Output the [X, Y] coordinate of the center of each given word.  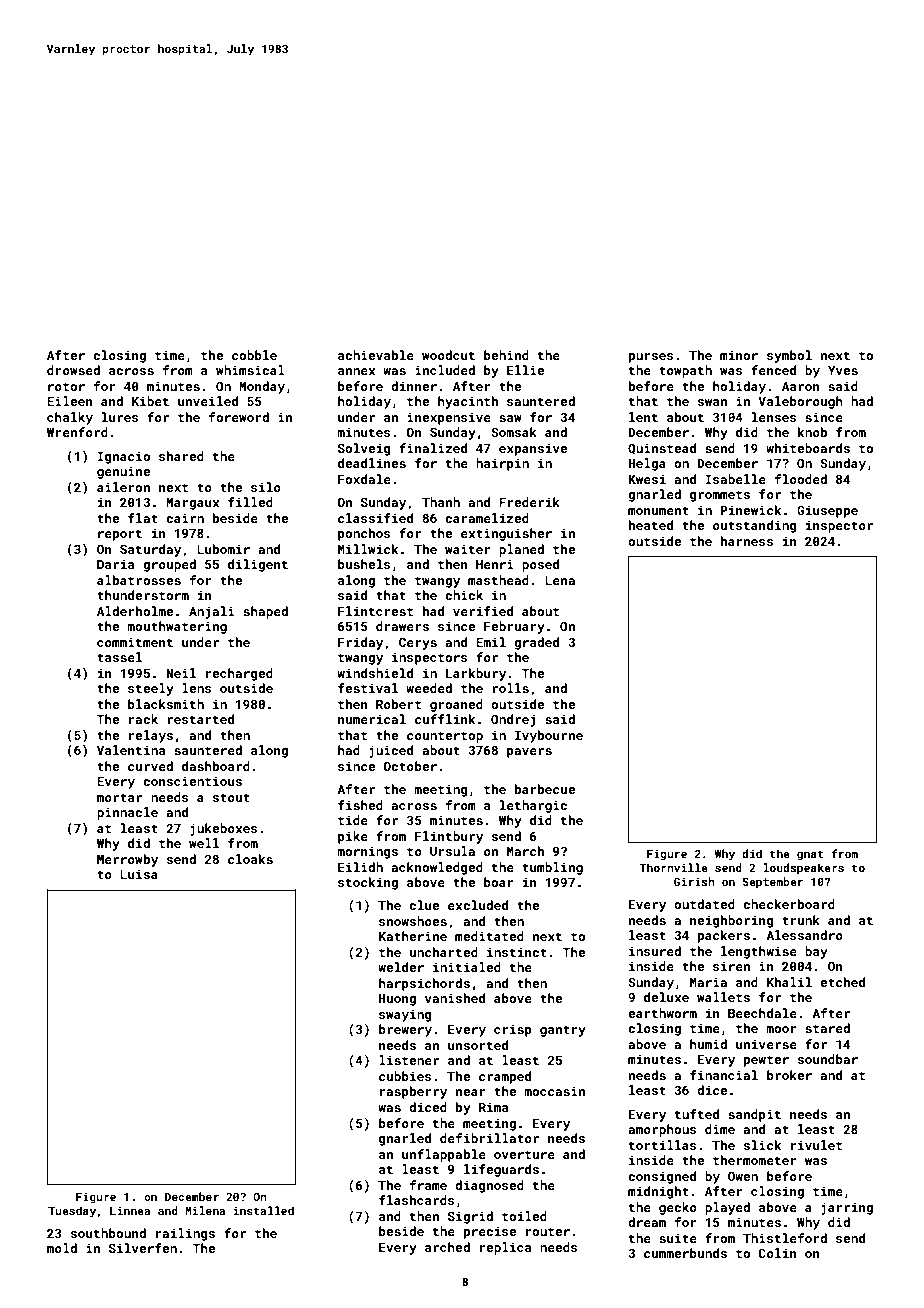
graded [536, 643]
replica [505, 1248]
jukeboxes [224, 829]
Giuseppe [827, 511]
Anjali [212, 612]
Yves [843, 370]
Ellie [525, 370]
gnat [810, 855]
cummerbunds [685, 1253]
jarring [847, 1208]
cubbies [405, 1076]
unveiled [208, 401]
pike [353, 837]
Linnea [130, 1210]
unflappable [444, 1155]
